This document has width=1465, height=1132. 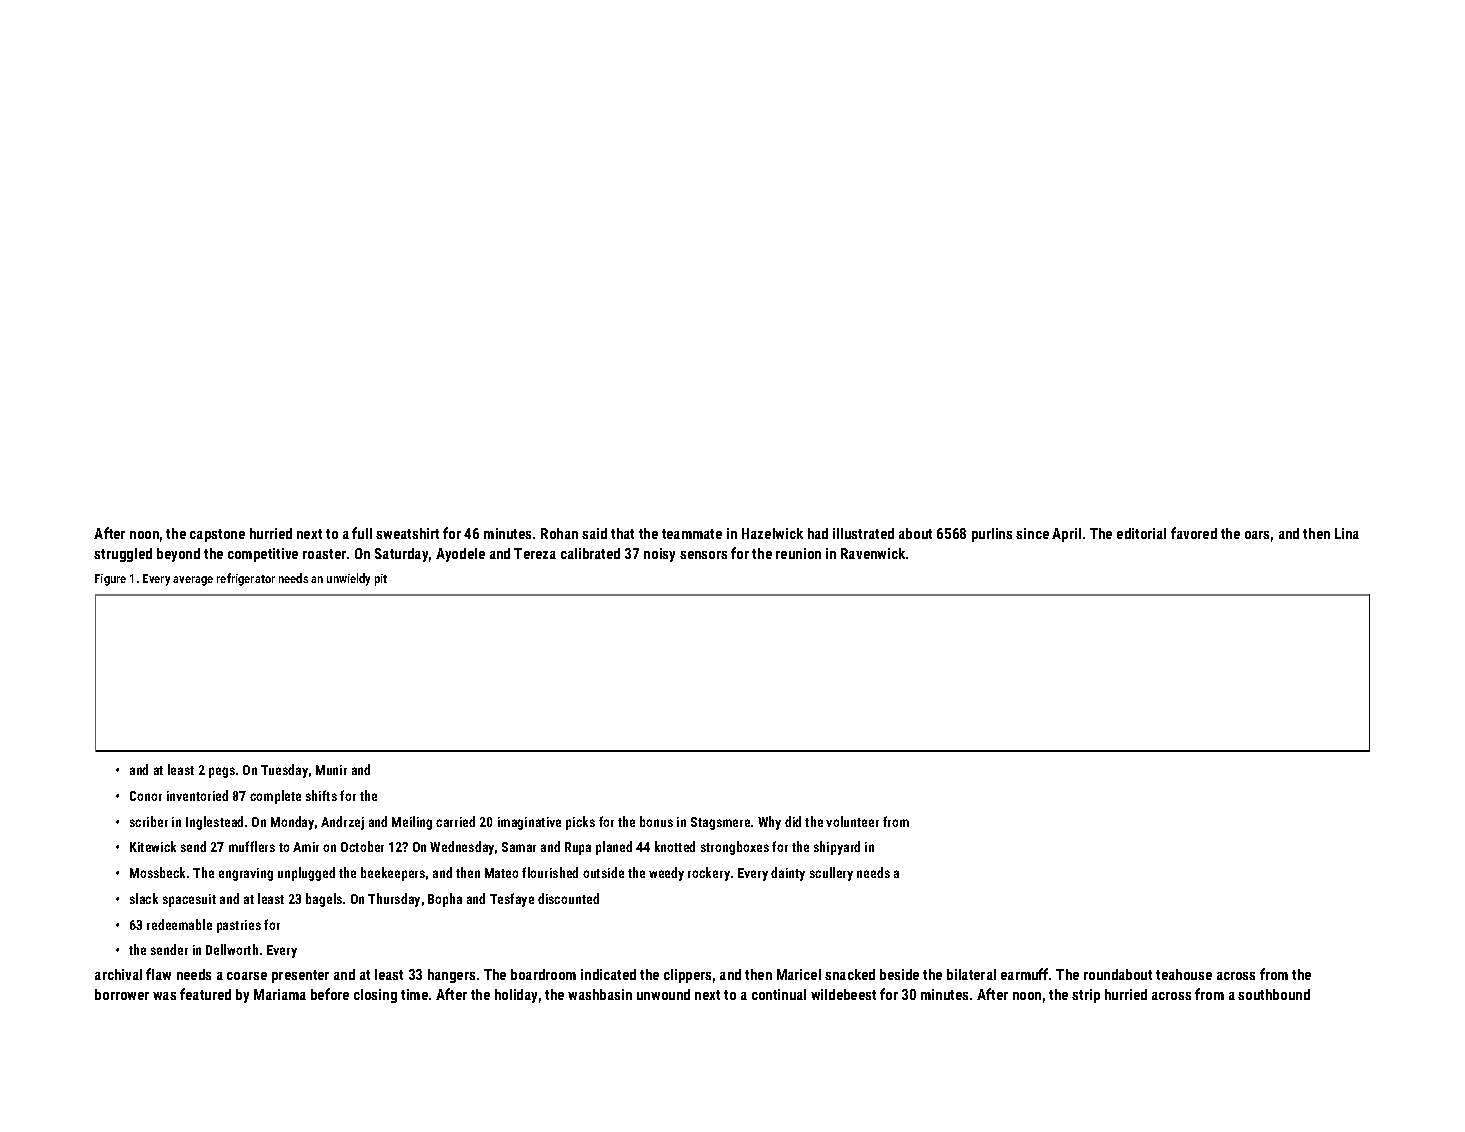 What do you see at coordinates (659, 555) in the document?
I see `noisy` at bounding box center [659, 555].
